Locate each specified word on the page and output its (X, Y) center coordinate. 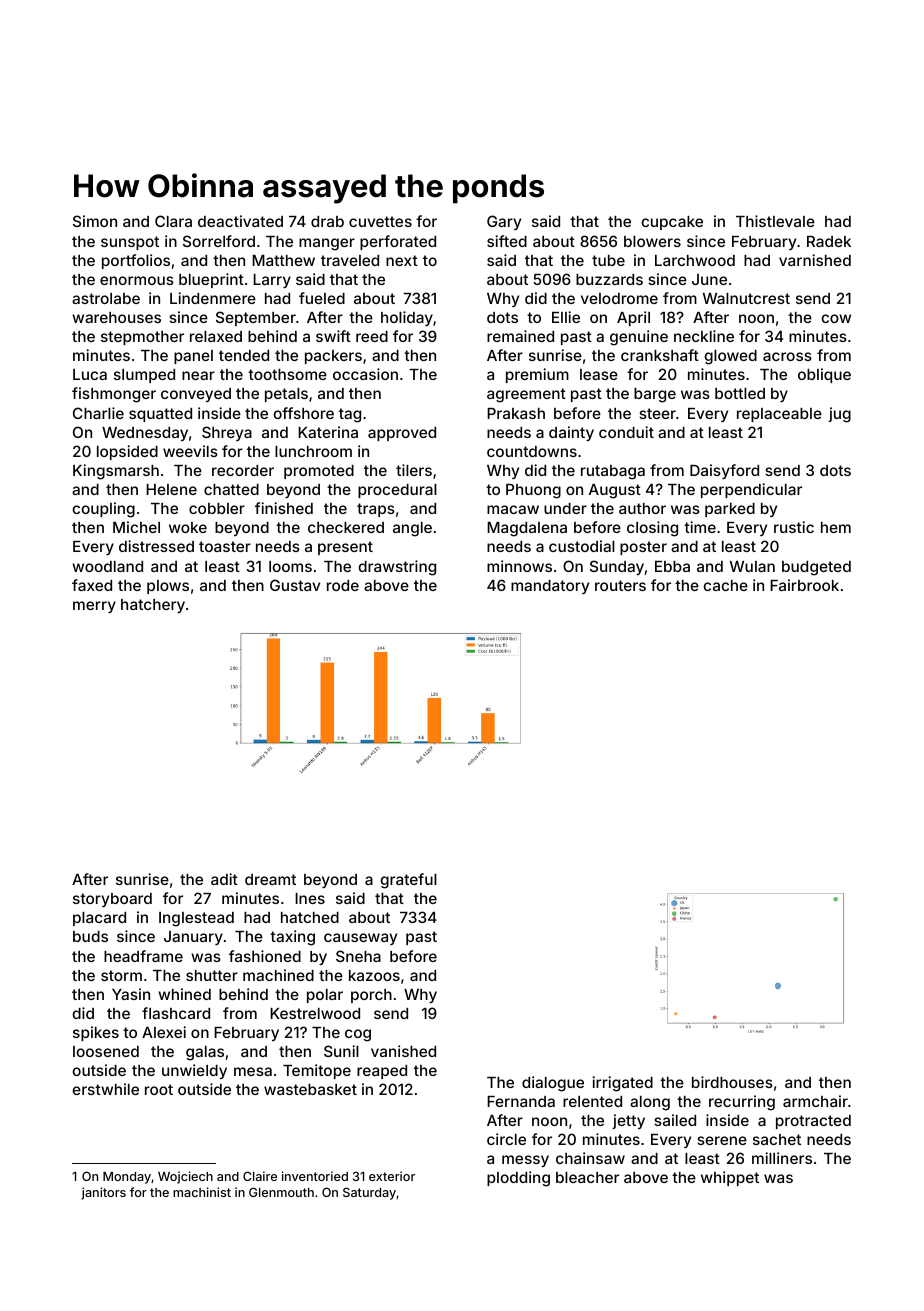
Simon (95, 221)
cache (725, 585)
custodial (582, 546)
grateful (408, 881)
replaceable (779, 415)
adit (224, 879)
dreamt (270, 879)
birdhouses (732, 1082)
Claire (260, 1176)
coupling (103, 510)
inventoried (315, 1176)
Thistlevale (775, 221)
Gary (504, 222)
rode (343, 585)
